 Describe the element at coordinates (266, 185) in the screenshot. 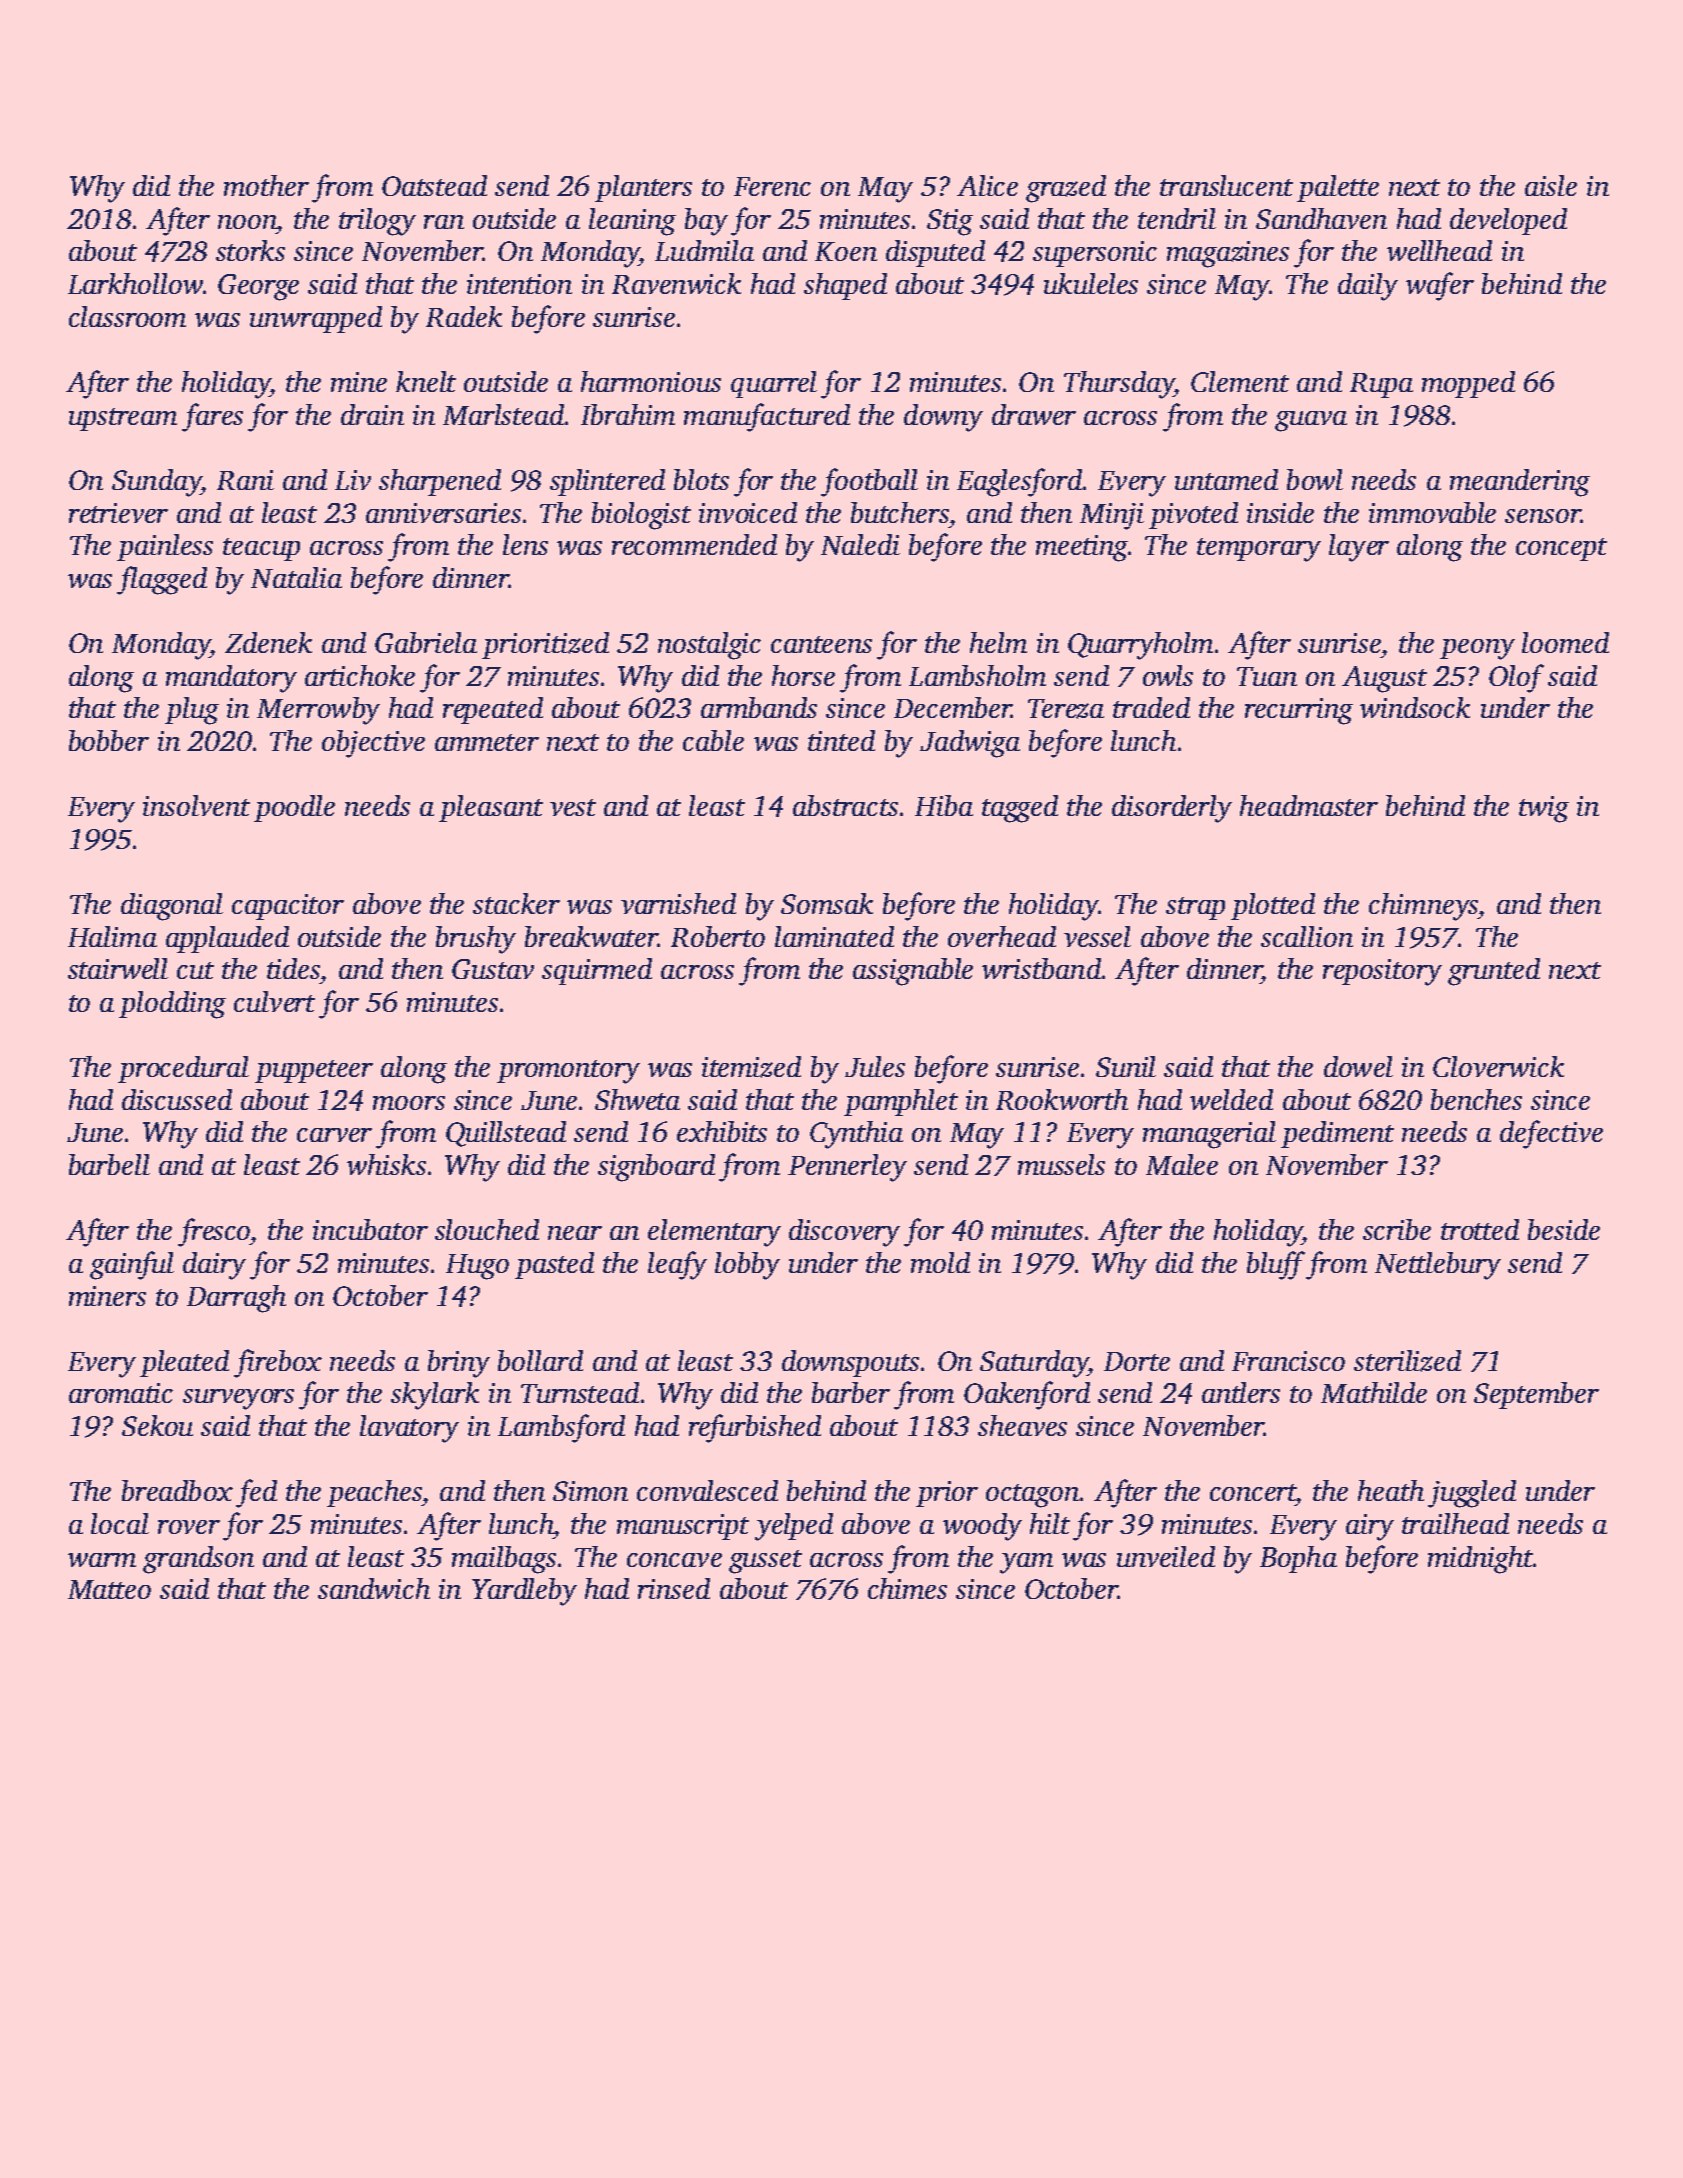

I see `mother` at that location.
